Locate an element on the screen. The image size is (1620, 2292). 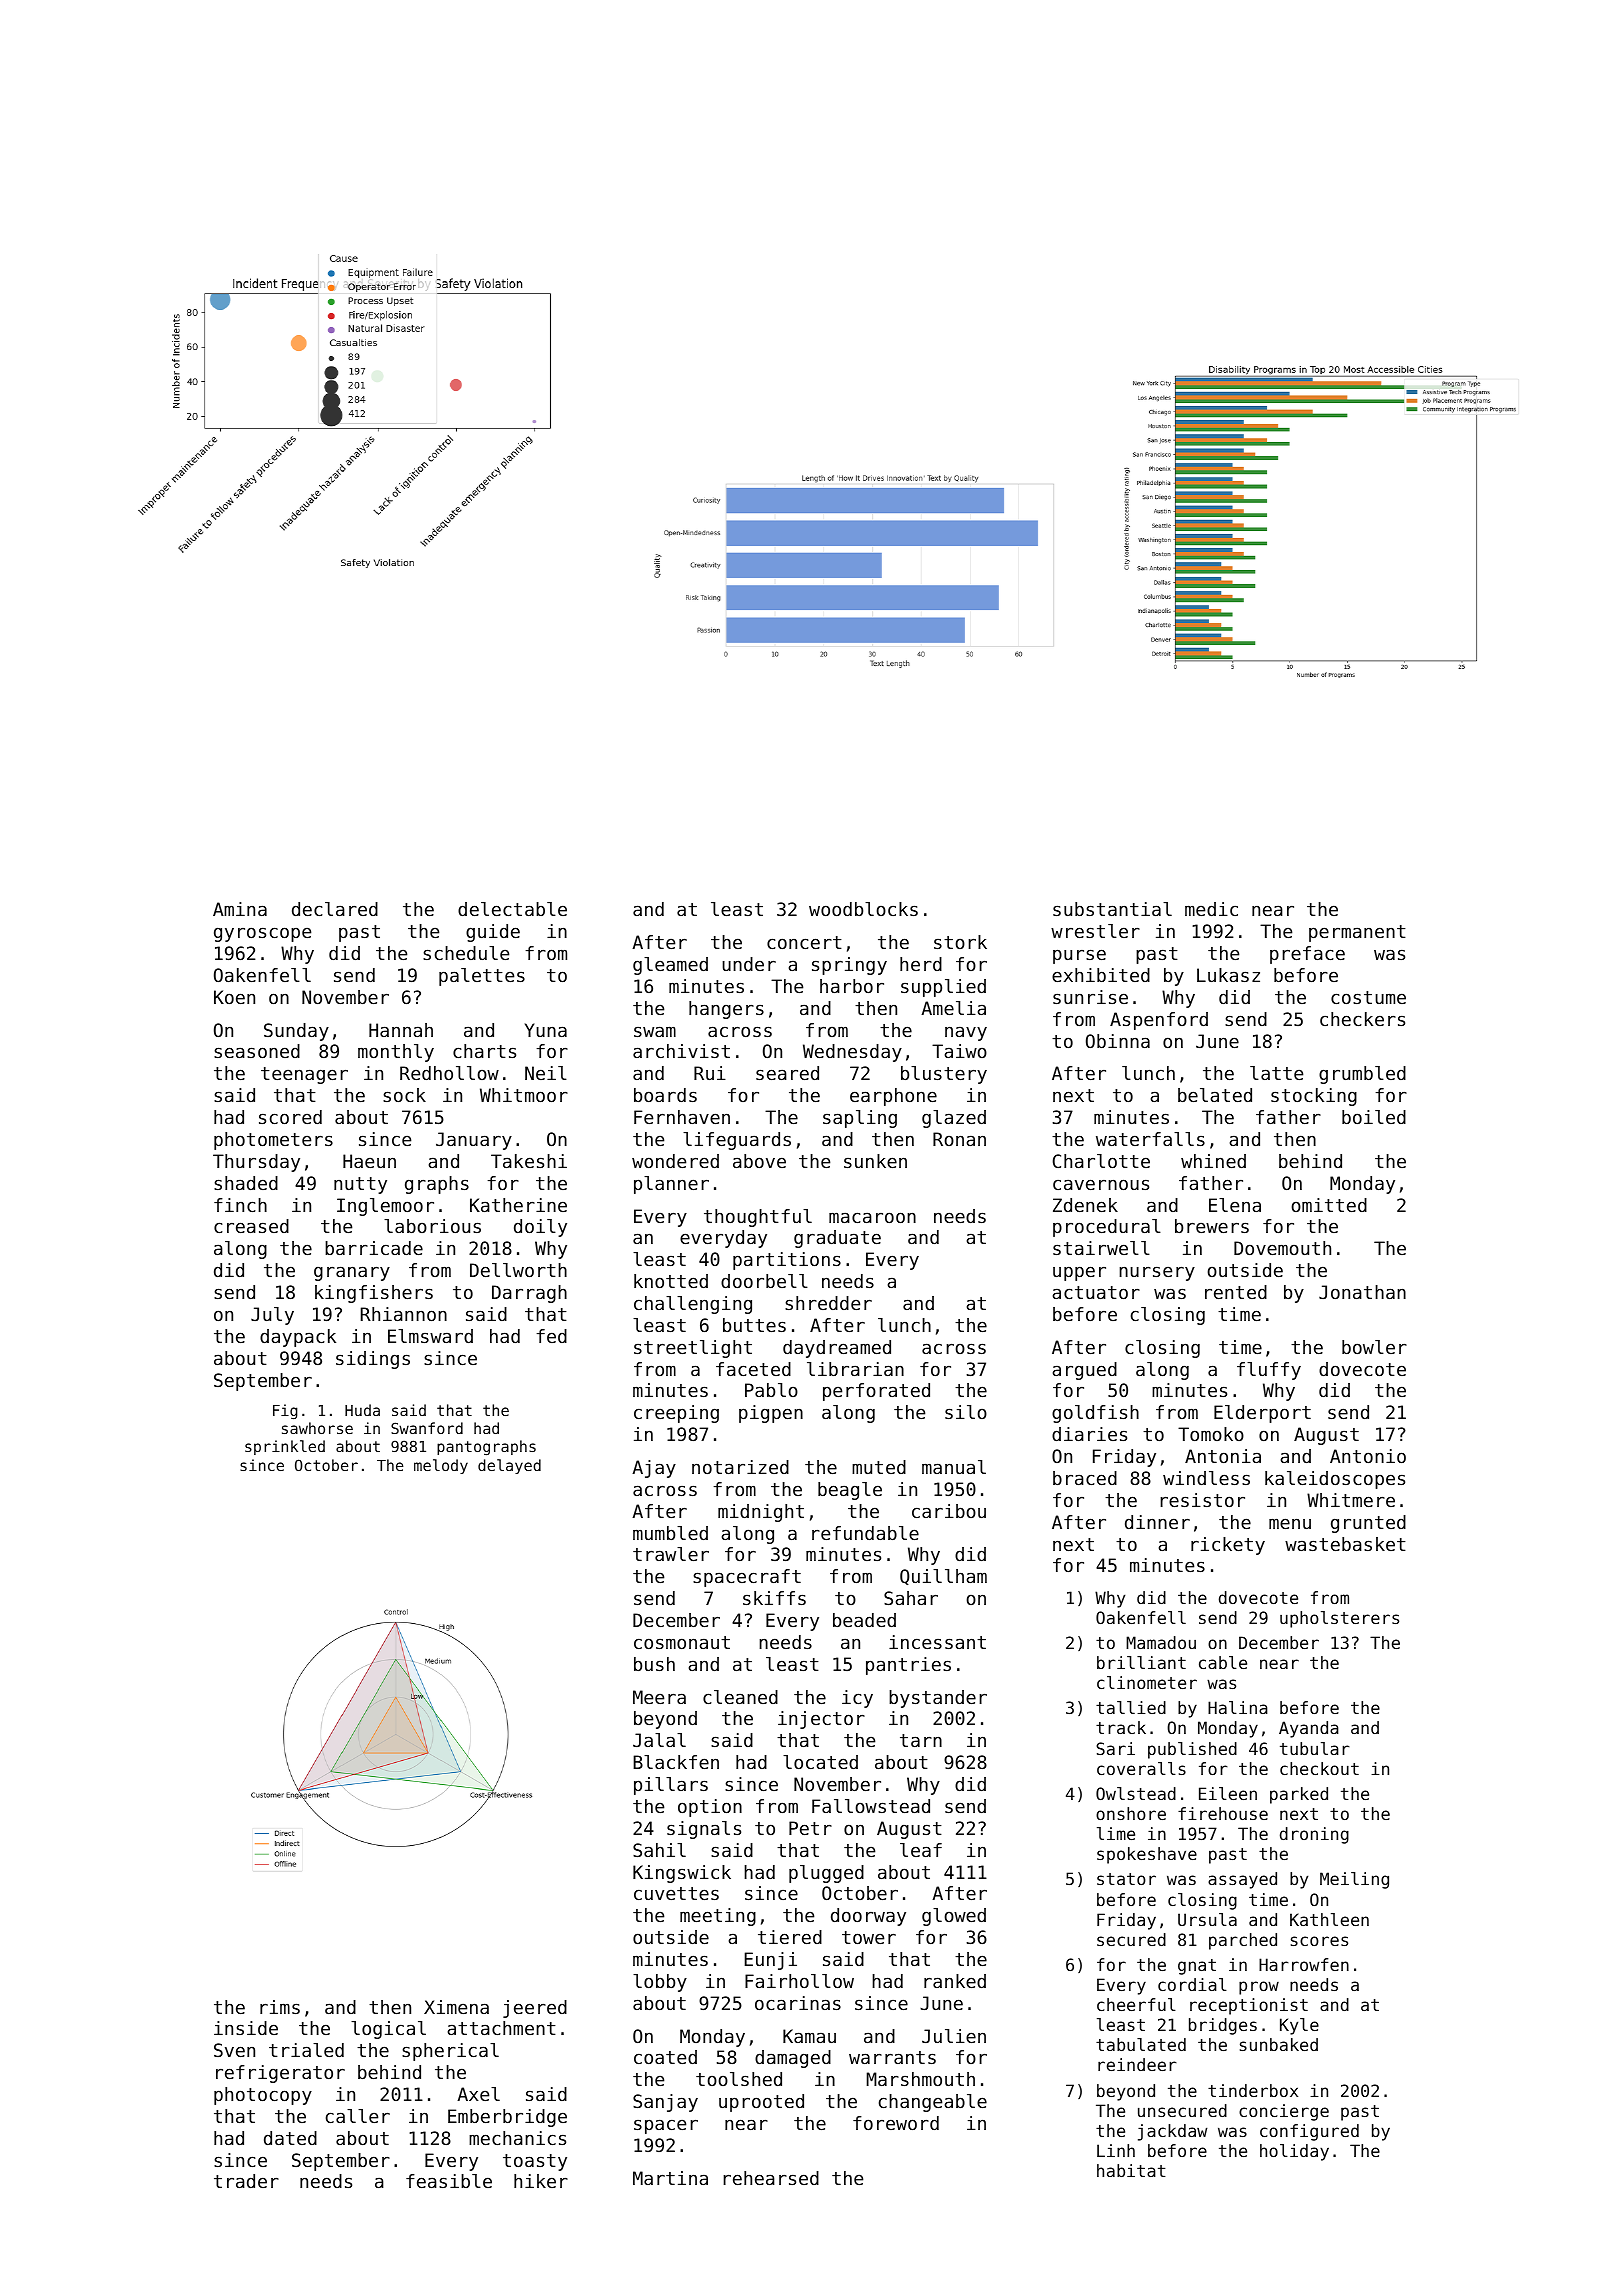
sprinkled is located at coordinates (285, 1447).
